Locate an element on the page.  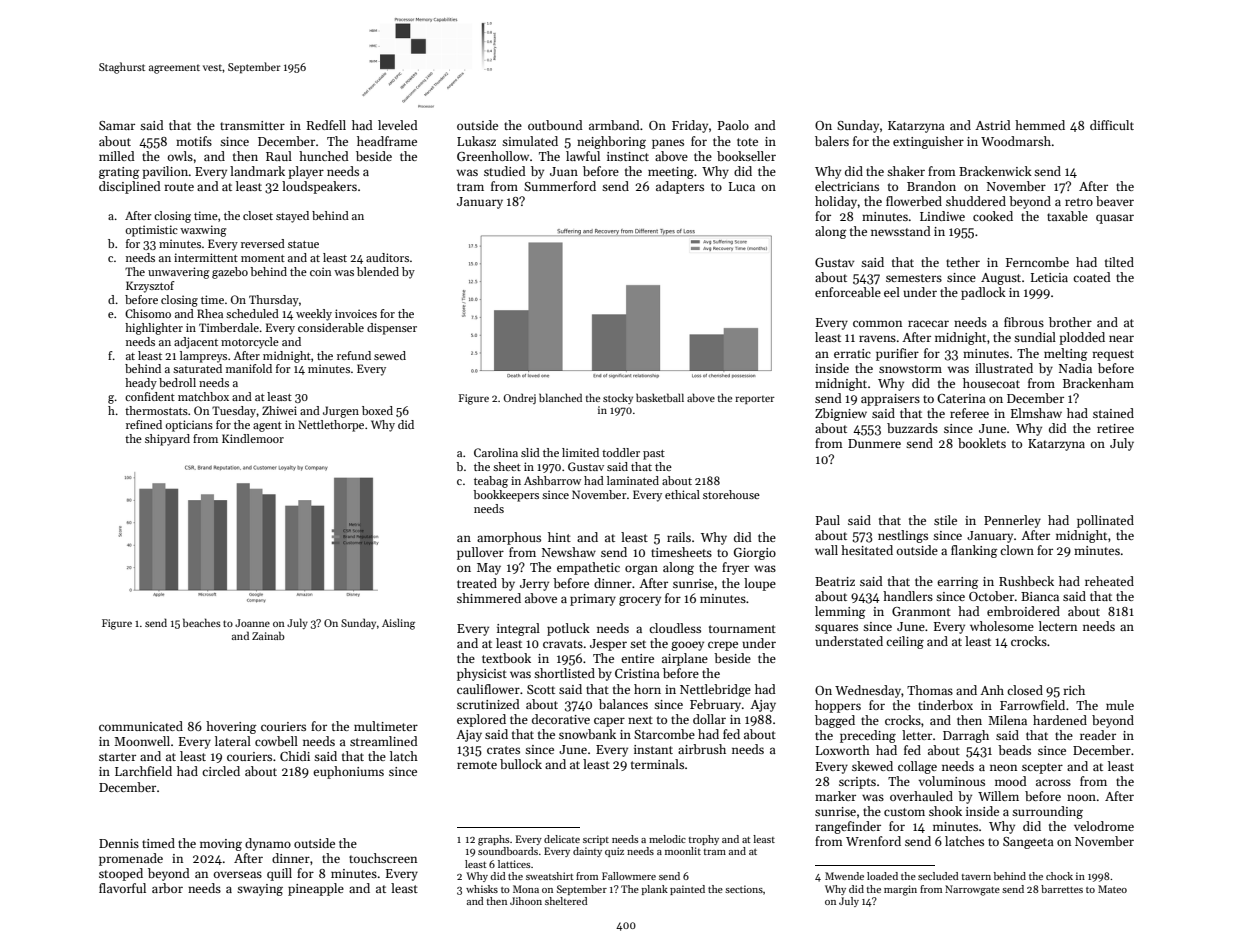
Samar is located at coordinates (117, 125).
